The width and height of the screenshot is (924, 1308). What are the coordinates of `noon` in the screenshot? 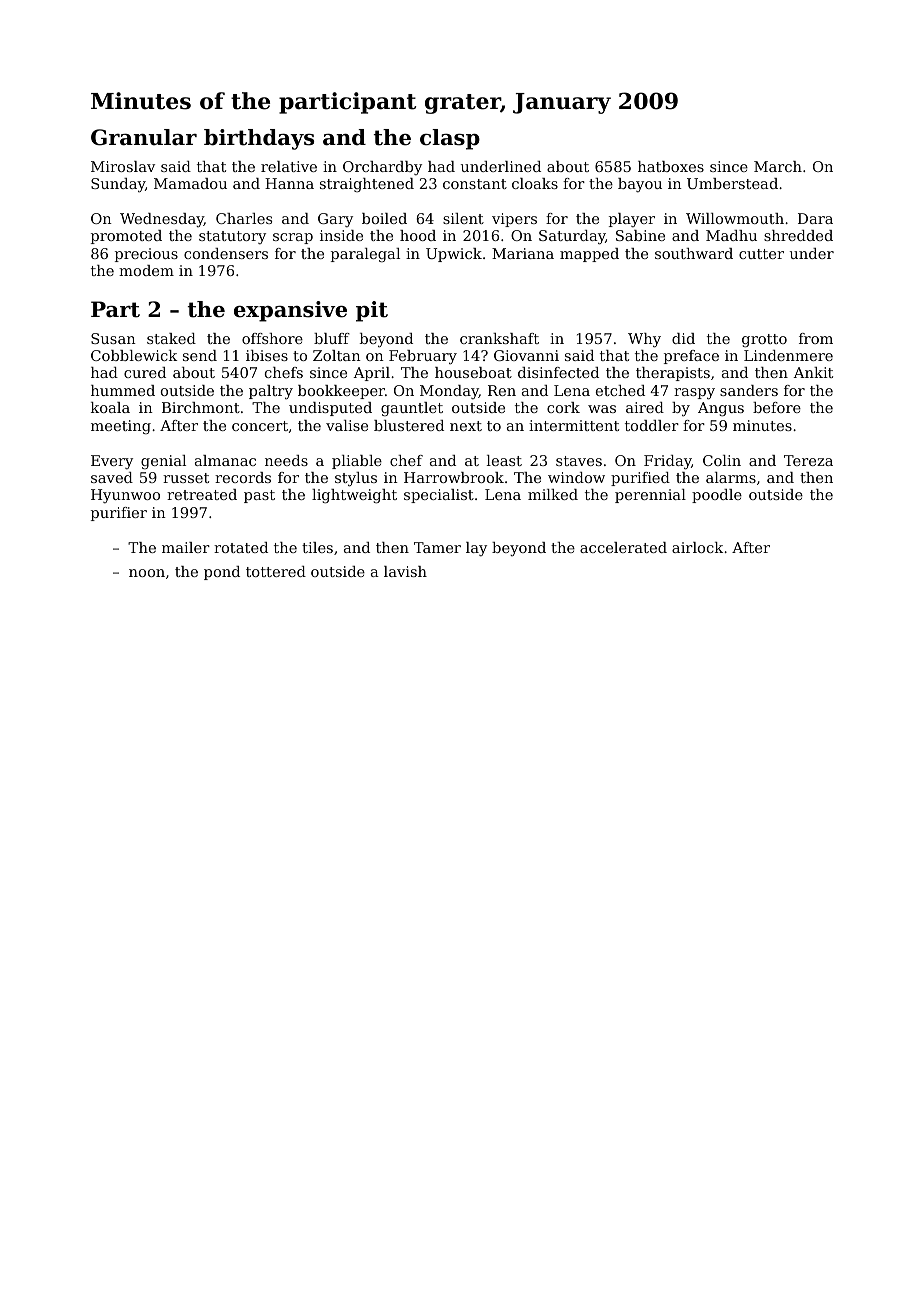 It's located at (147, 573).
